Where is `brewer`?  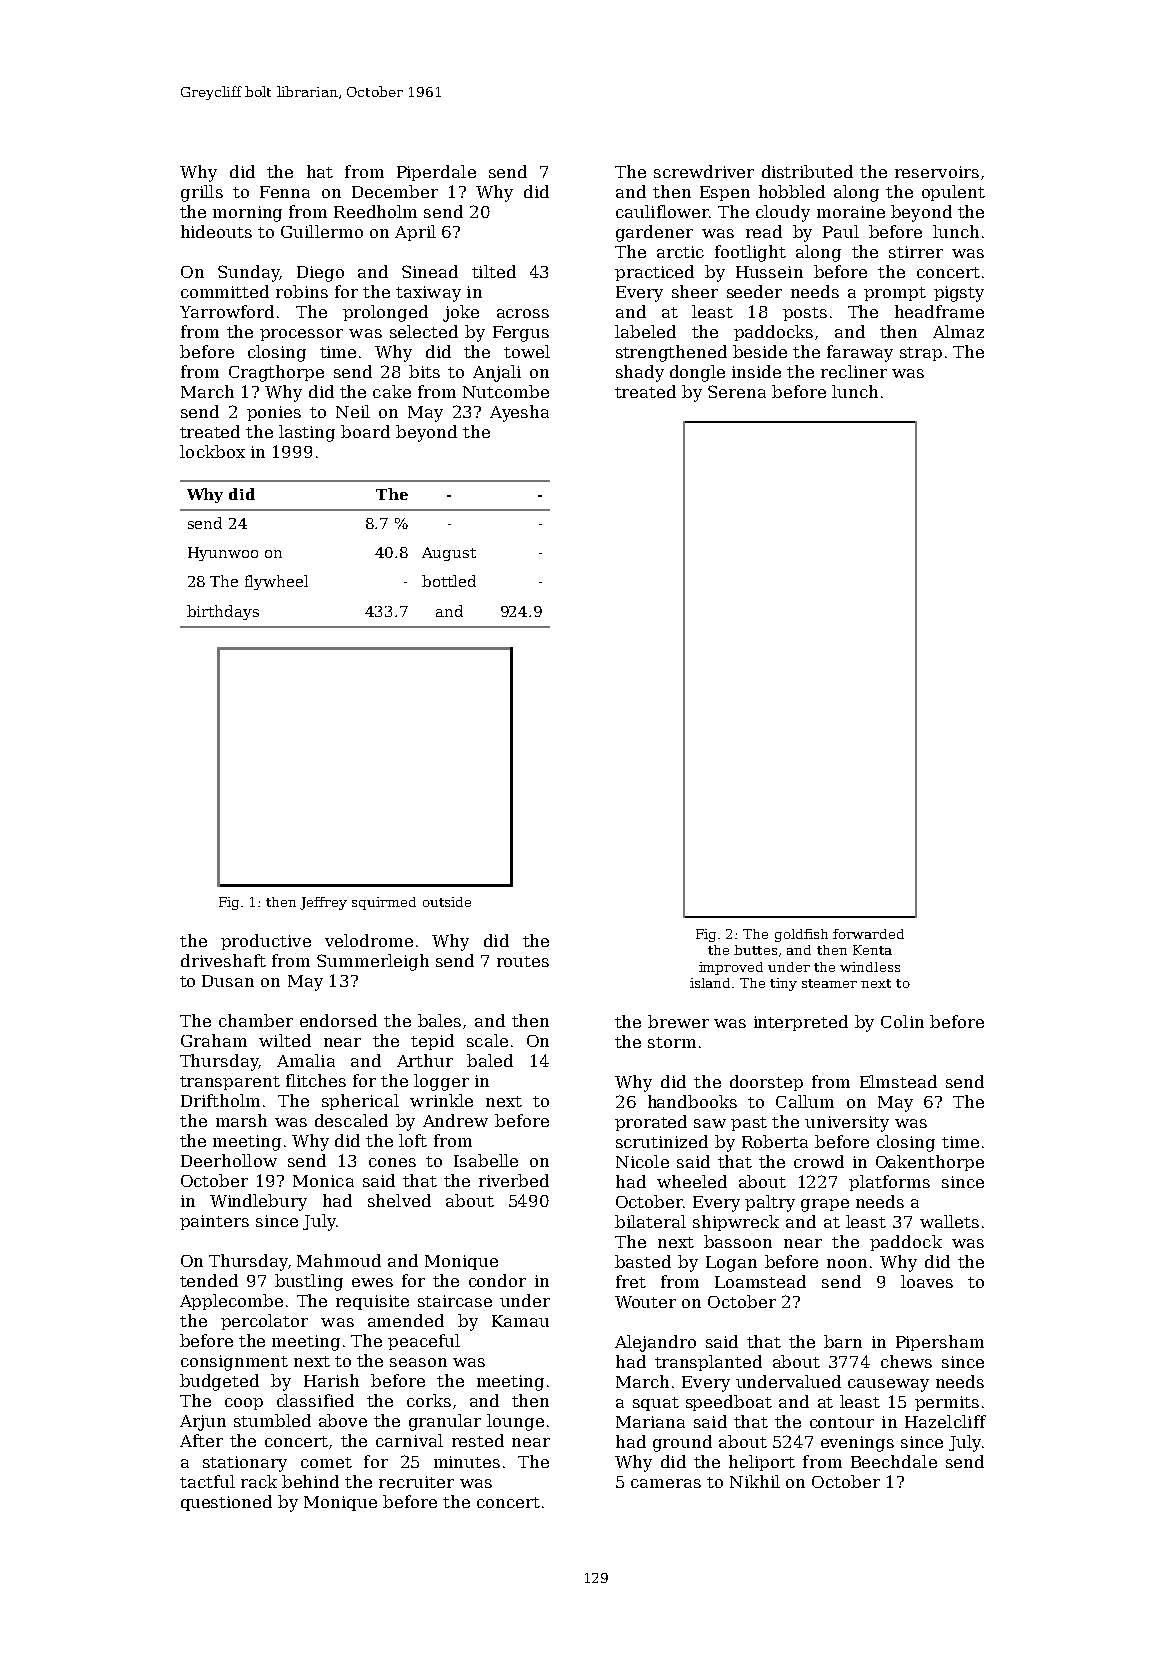
brewer is located at coordinates (678, 1021).
